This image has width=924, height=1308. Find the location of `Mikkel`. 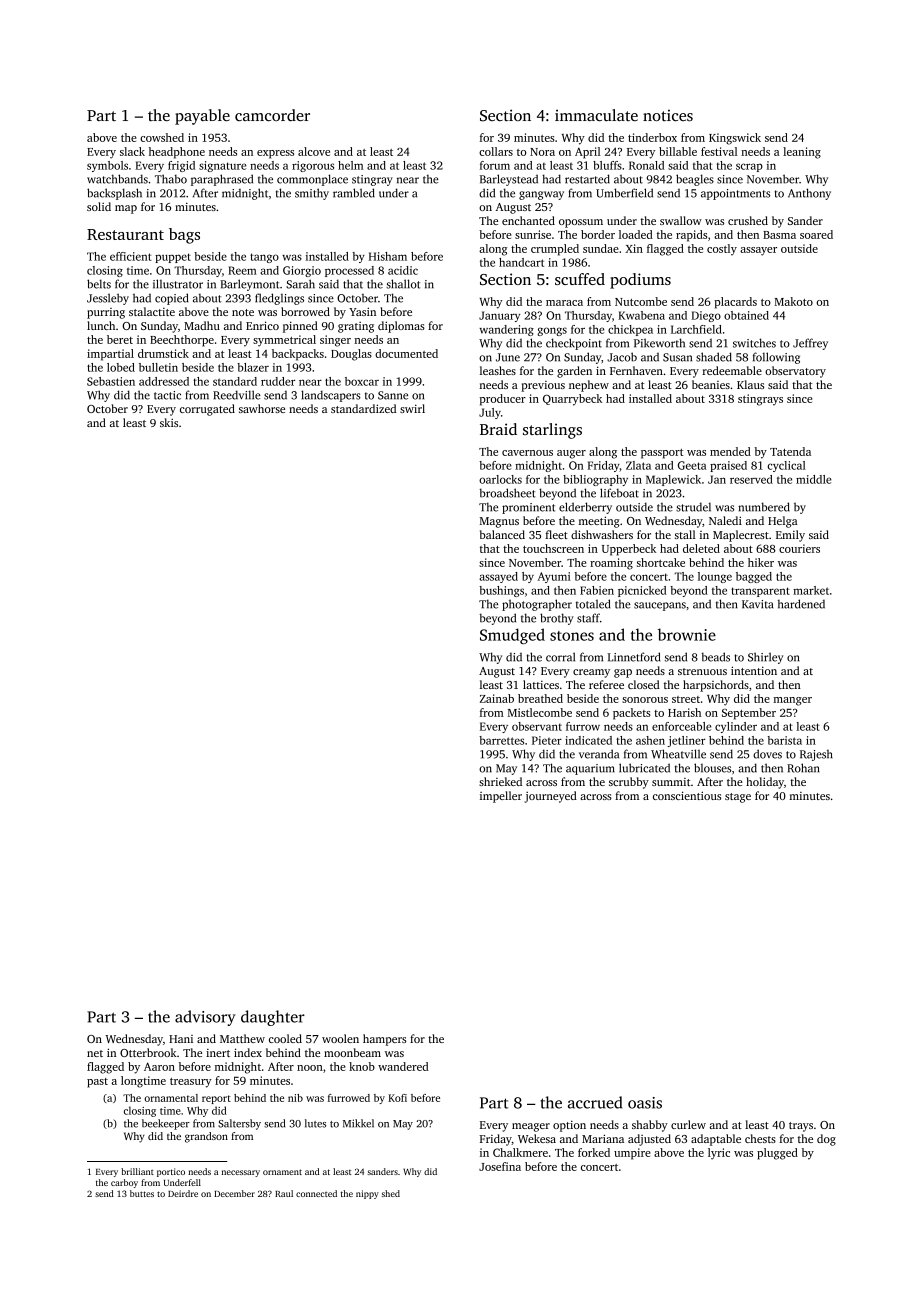

Mikkel is located at coordinates (358, 1123).
